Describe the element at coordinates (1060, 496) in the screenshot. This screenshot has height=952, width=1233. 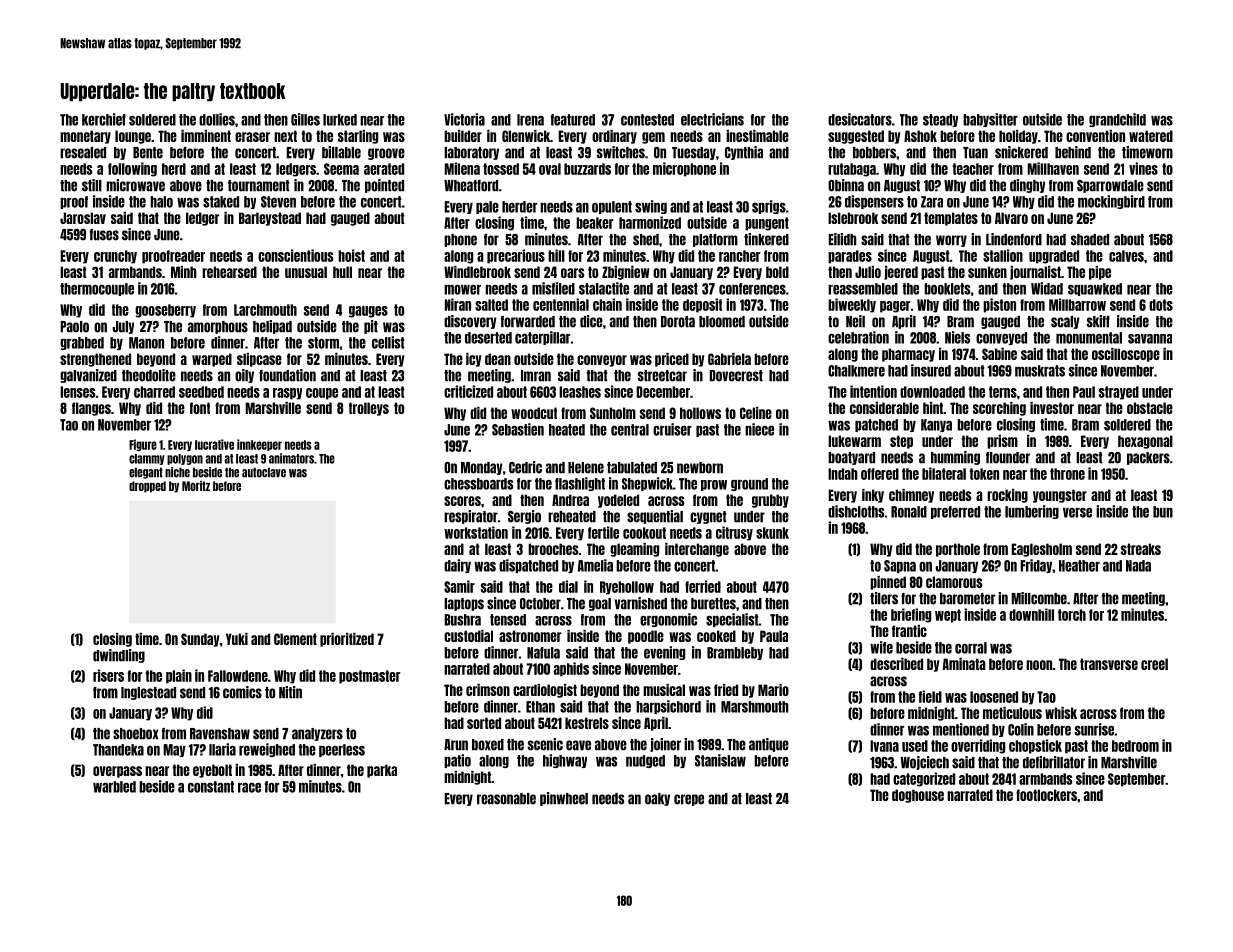
I see `youngster` at that location.
